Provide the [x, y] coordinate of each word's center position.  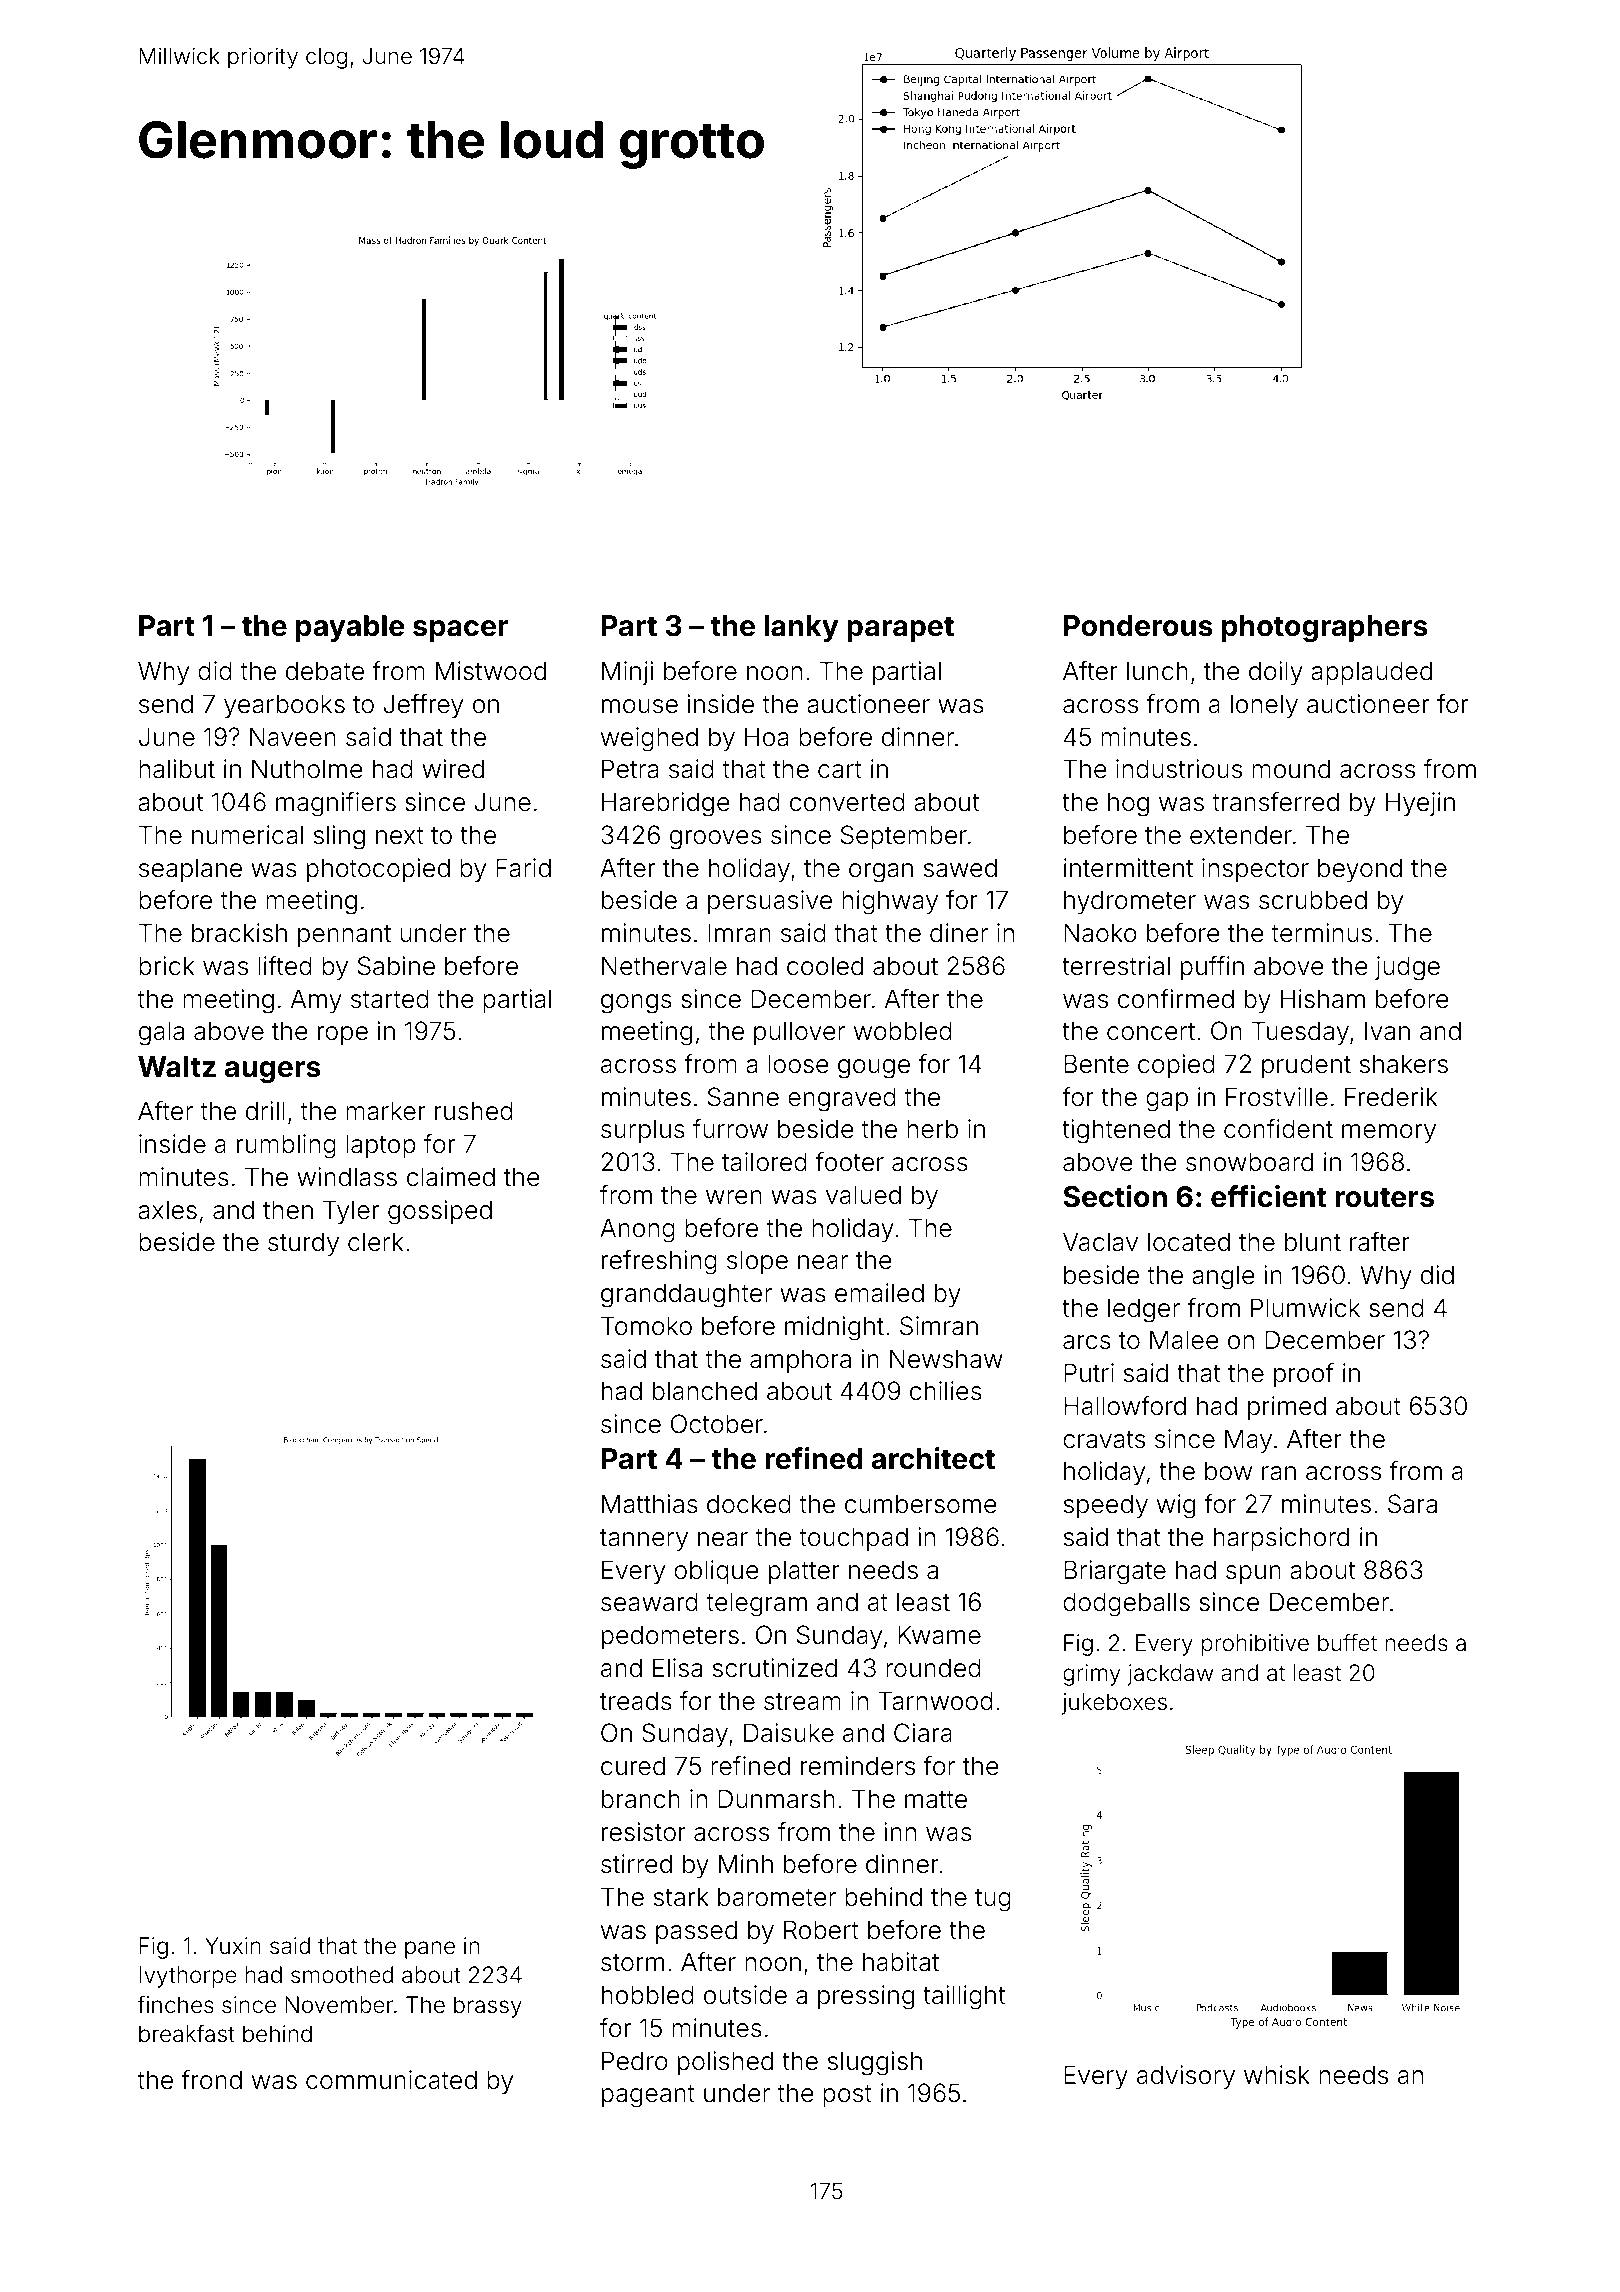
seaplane [190, 870]
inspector [1255, 870]
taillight [964, 1997]
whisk [1277, 2075]
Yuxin [233, 1945]
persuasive [770, 902]
